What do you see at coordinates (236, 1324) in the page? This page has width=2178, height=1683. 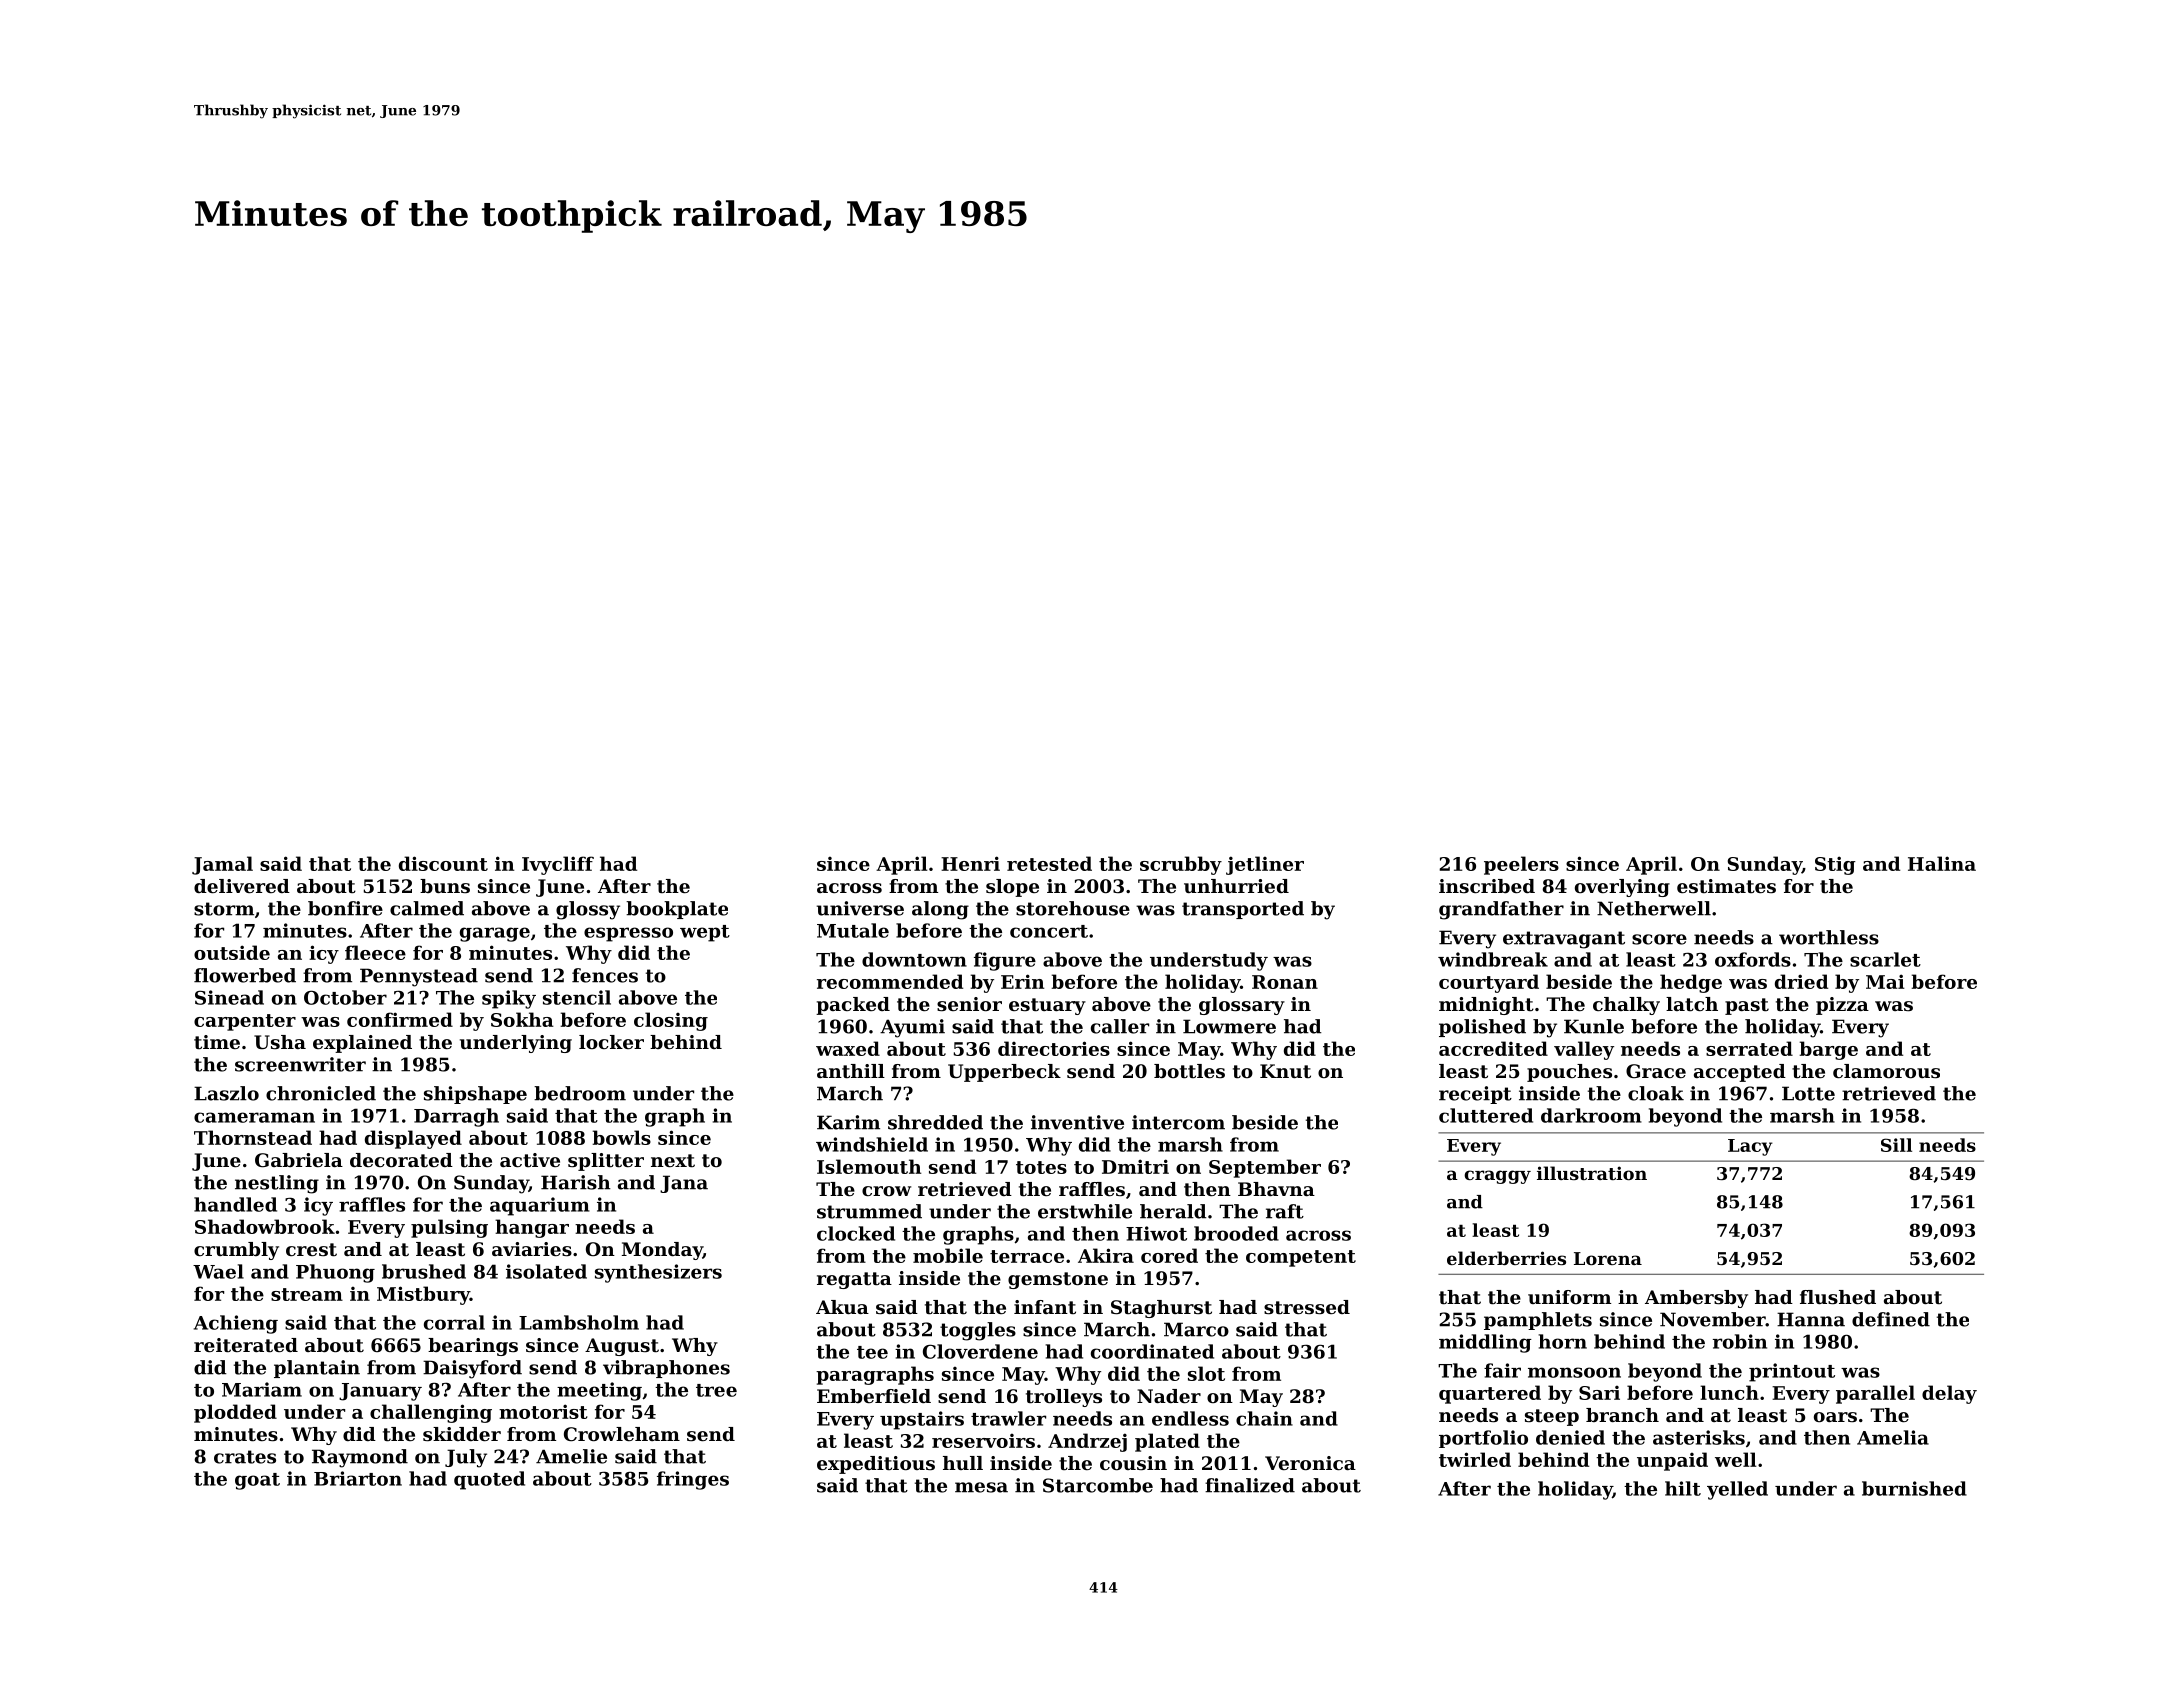 I see `Achieng` at bounding box center [236, 1324].
